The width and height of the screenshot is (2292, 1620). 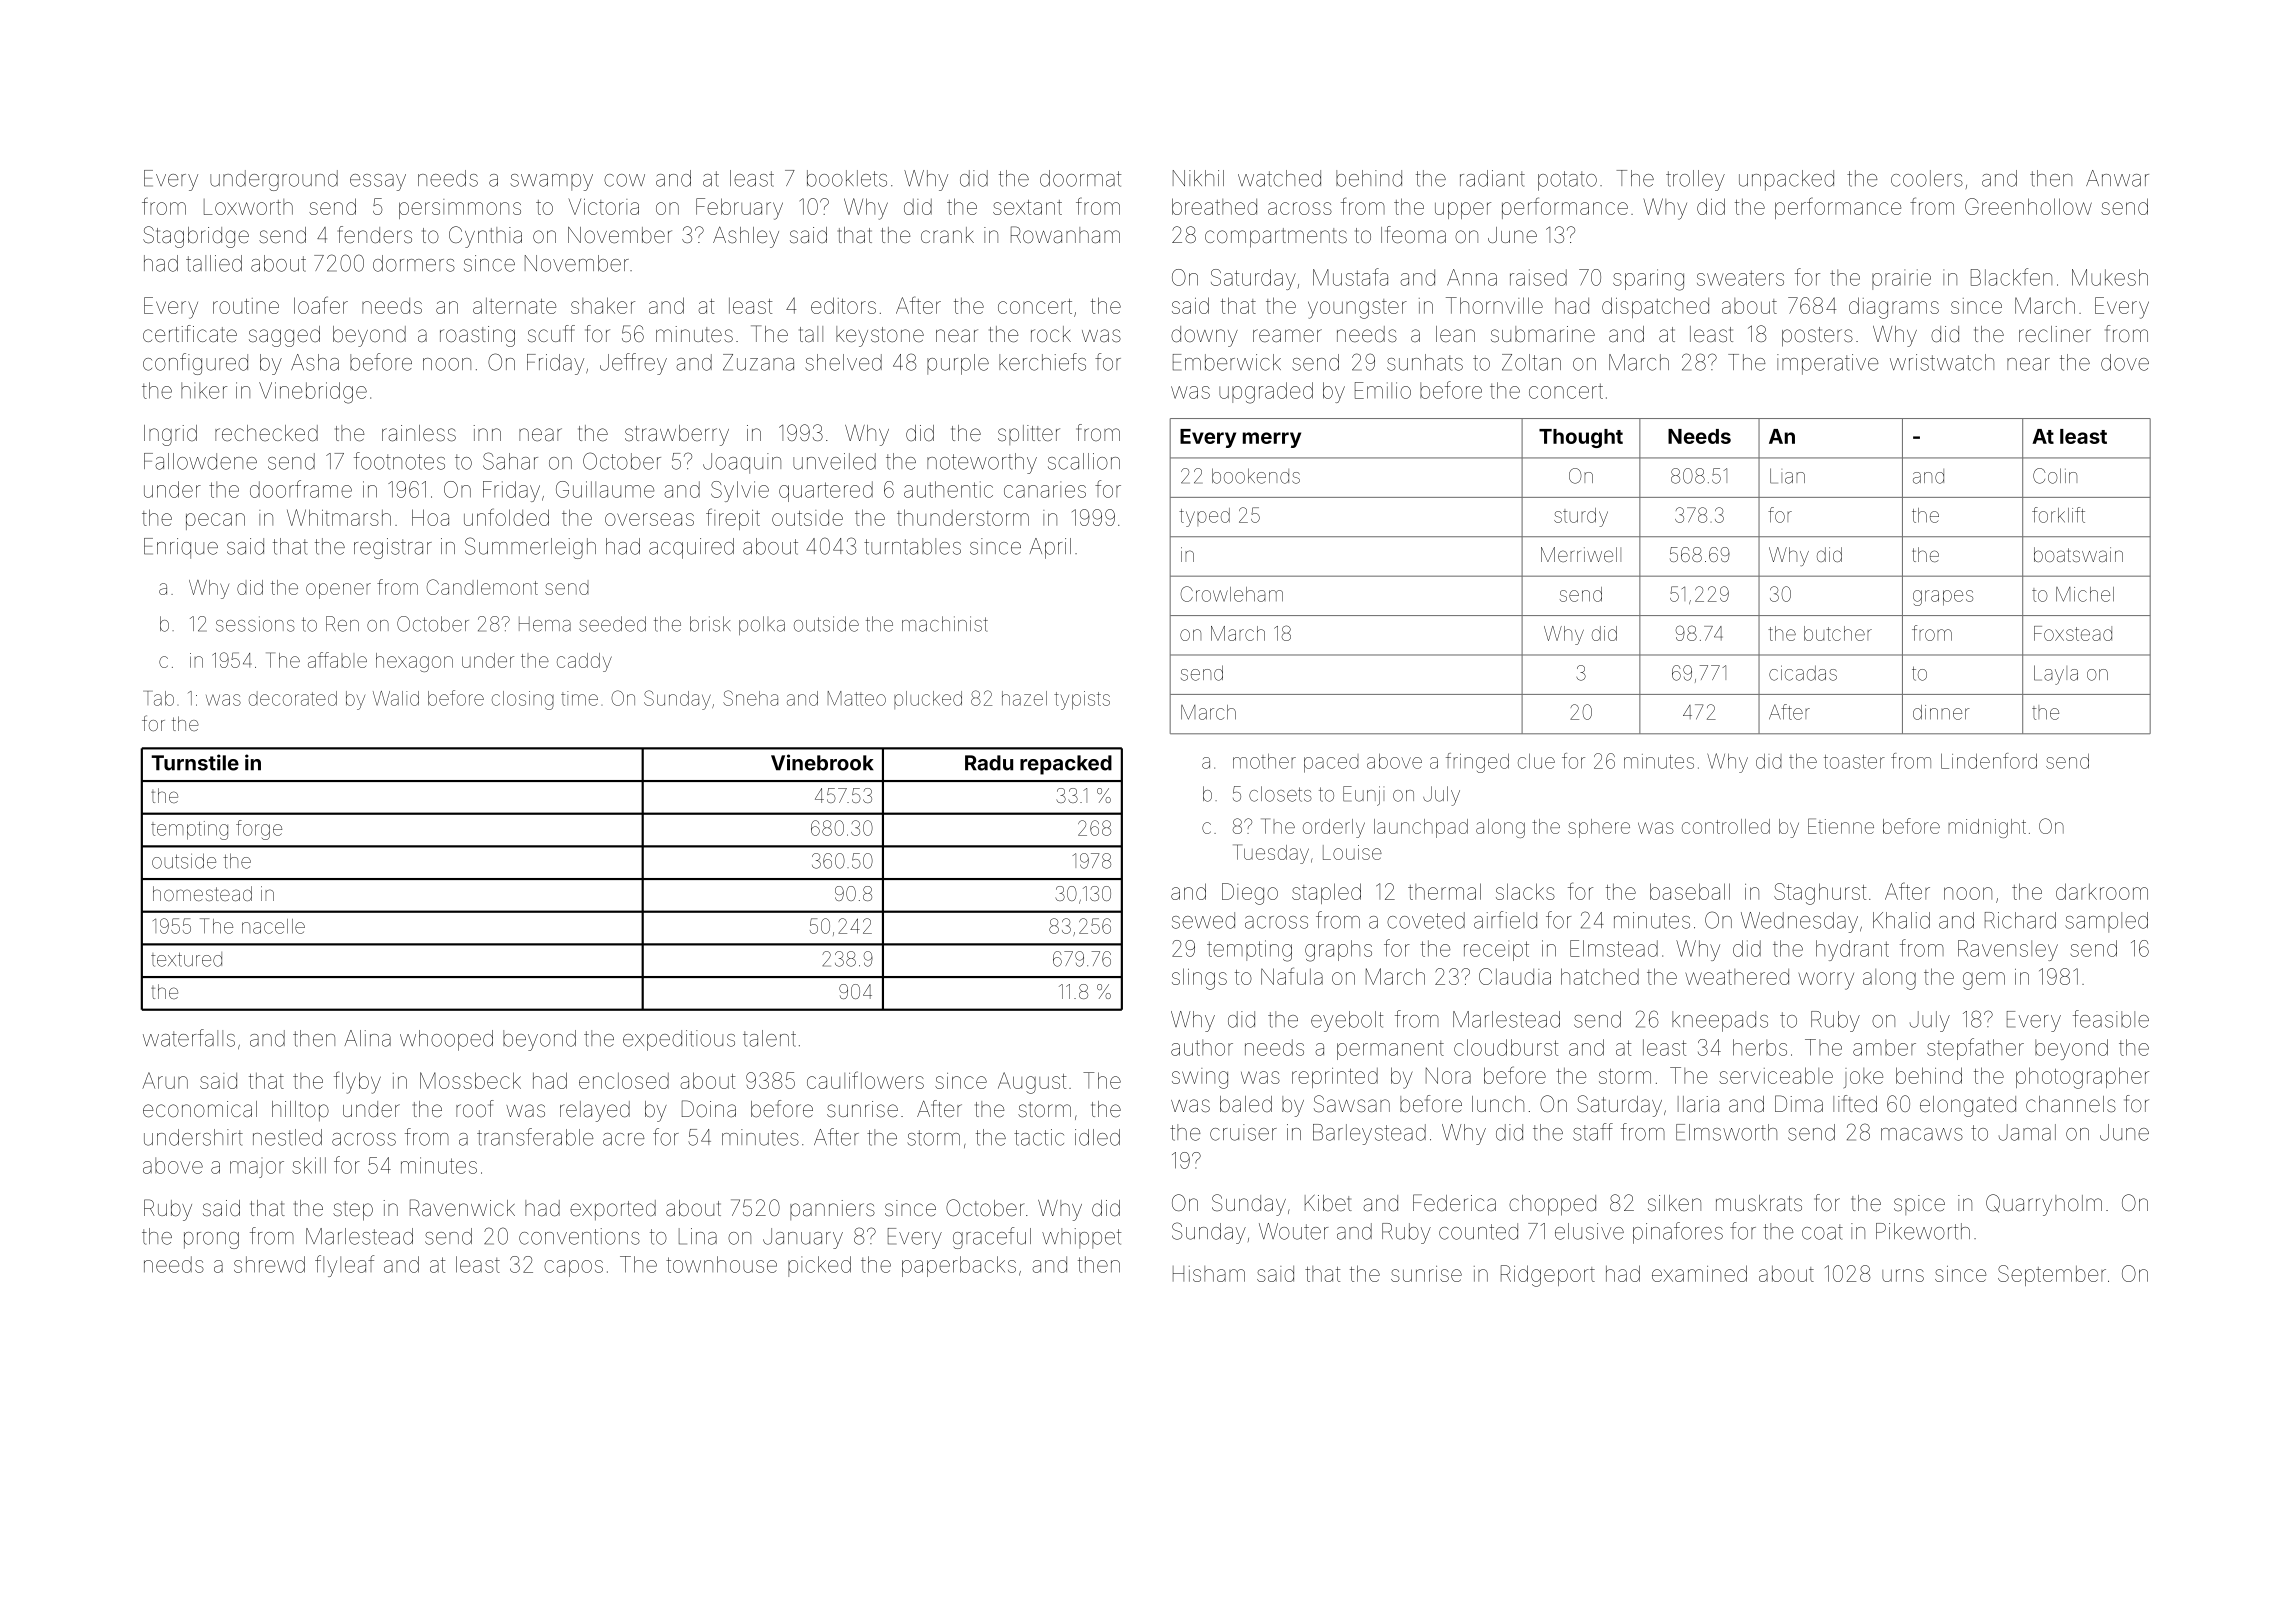 I want to click on Anwar, so click(x=2117, y=178).
